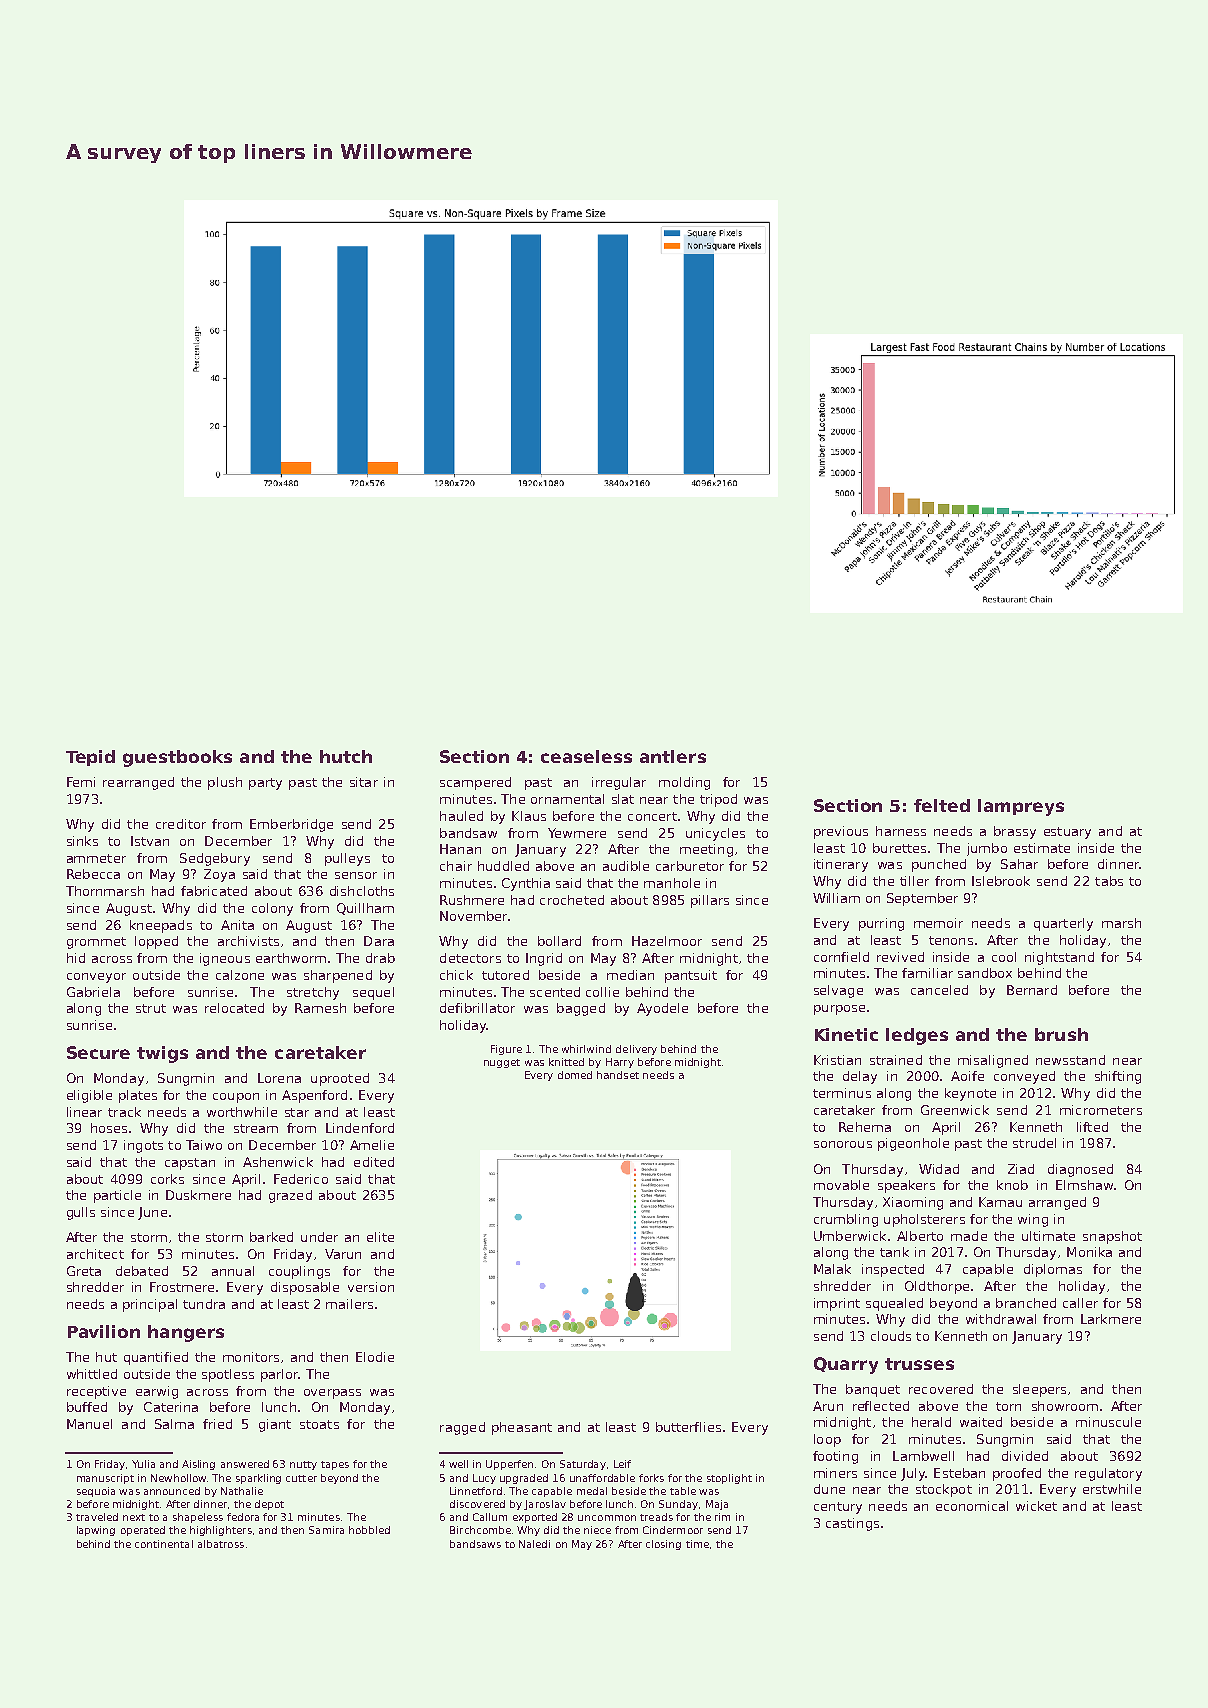  What do you see at coordinates (688, 1427) in the page?
I see `butterflies` at bounding box center [688, 1427].
